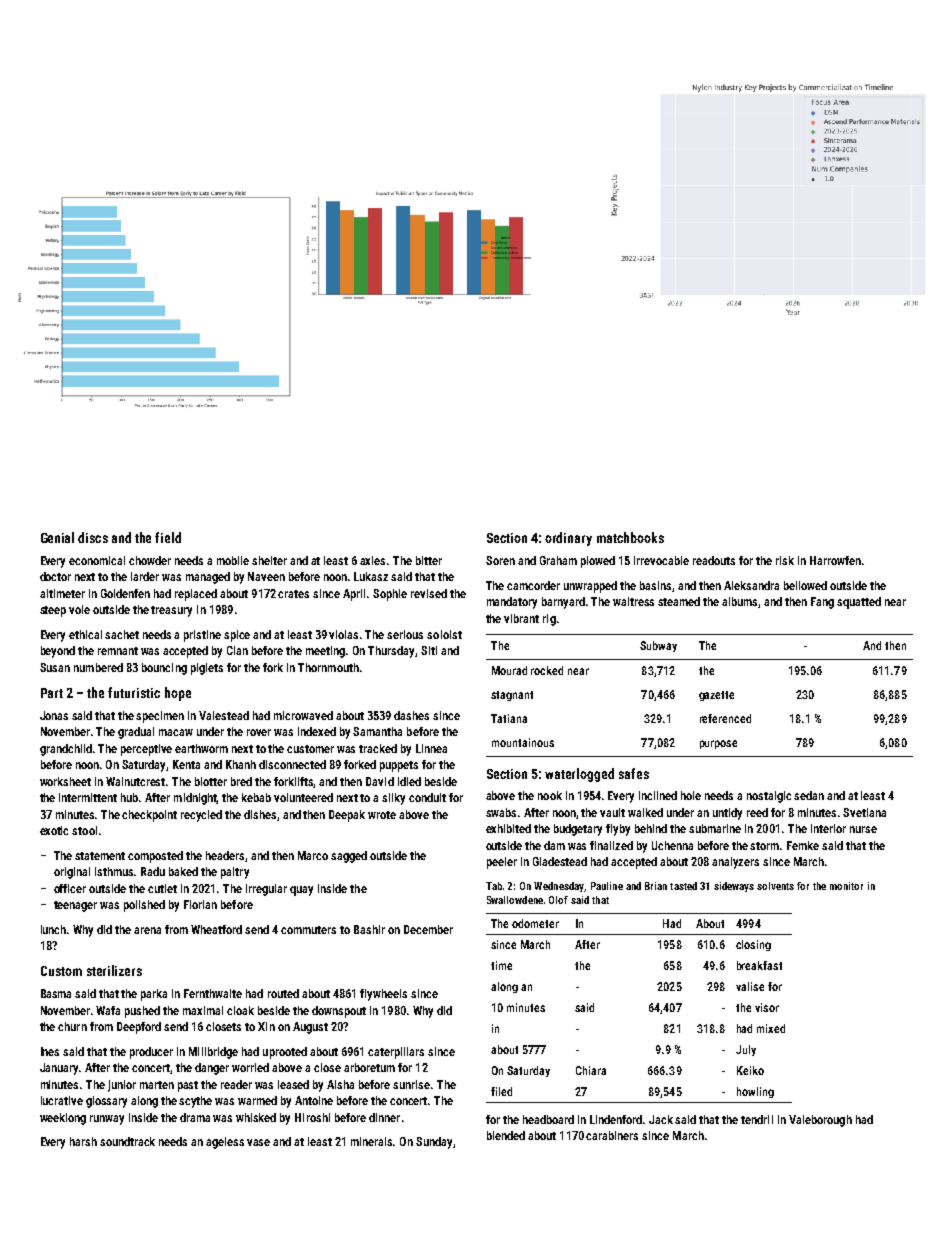 The height and width of the page is (1233, 952). Describe the element at coordinates (122, 634) in the page. I see `sachet` at that location.
